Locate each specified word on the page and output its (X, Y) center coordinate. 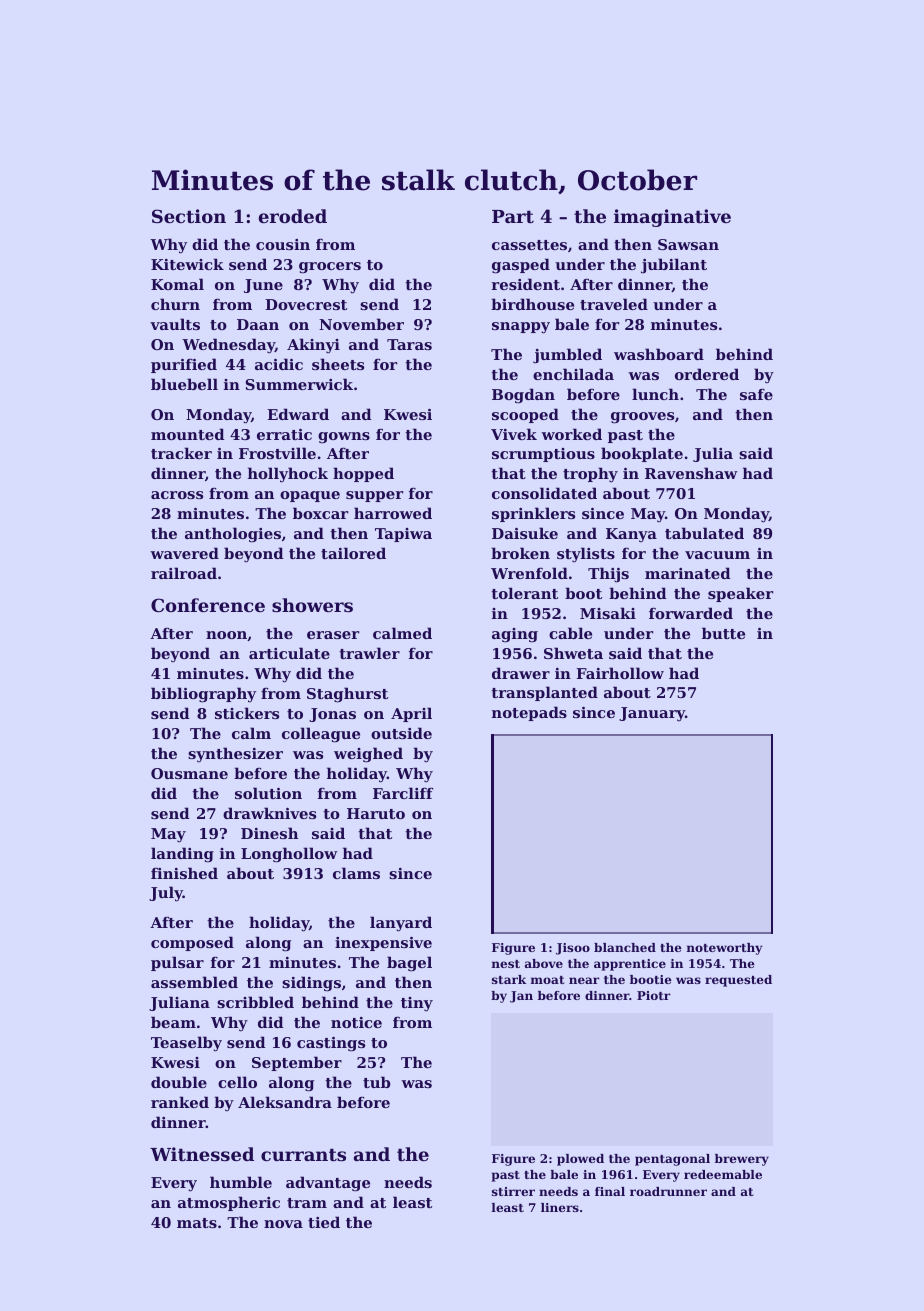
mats (197, 1223)
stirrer (513, 1191)
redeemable (723, 1174)
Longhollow (289, 855)
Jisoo (573, 949)
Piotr (653, 995)
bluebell (184, 384)
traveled (614, 304)
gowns (344, 438)
